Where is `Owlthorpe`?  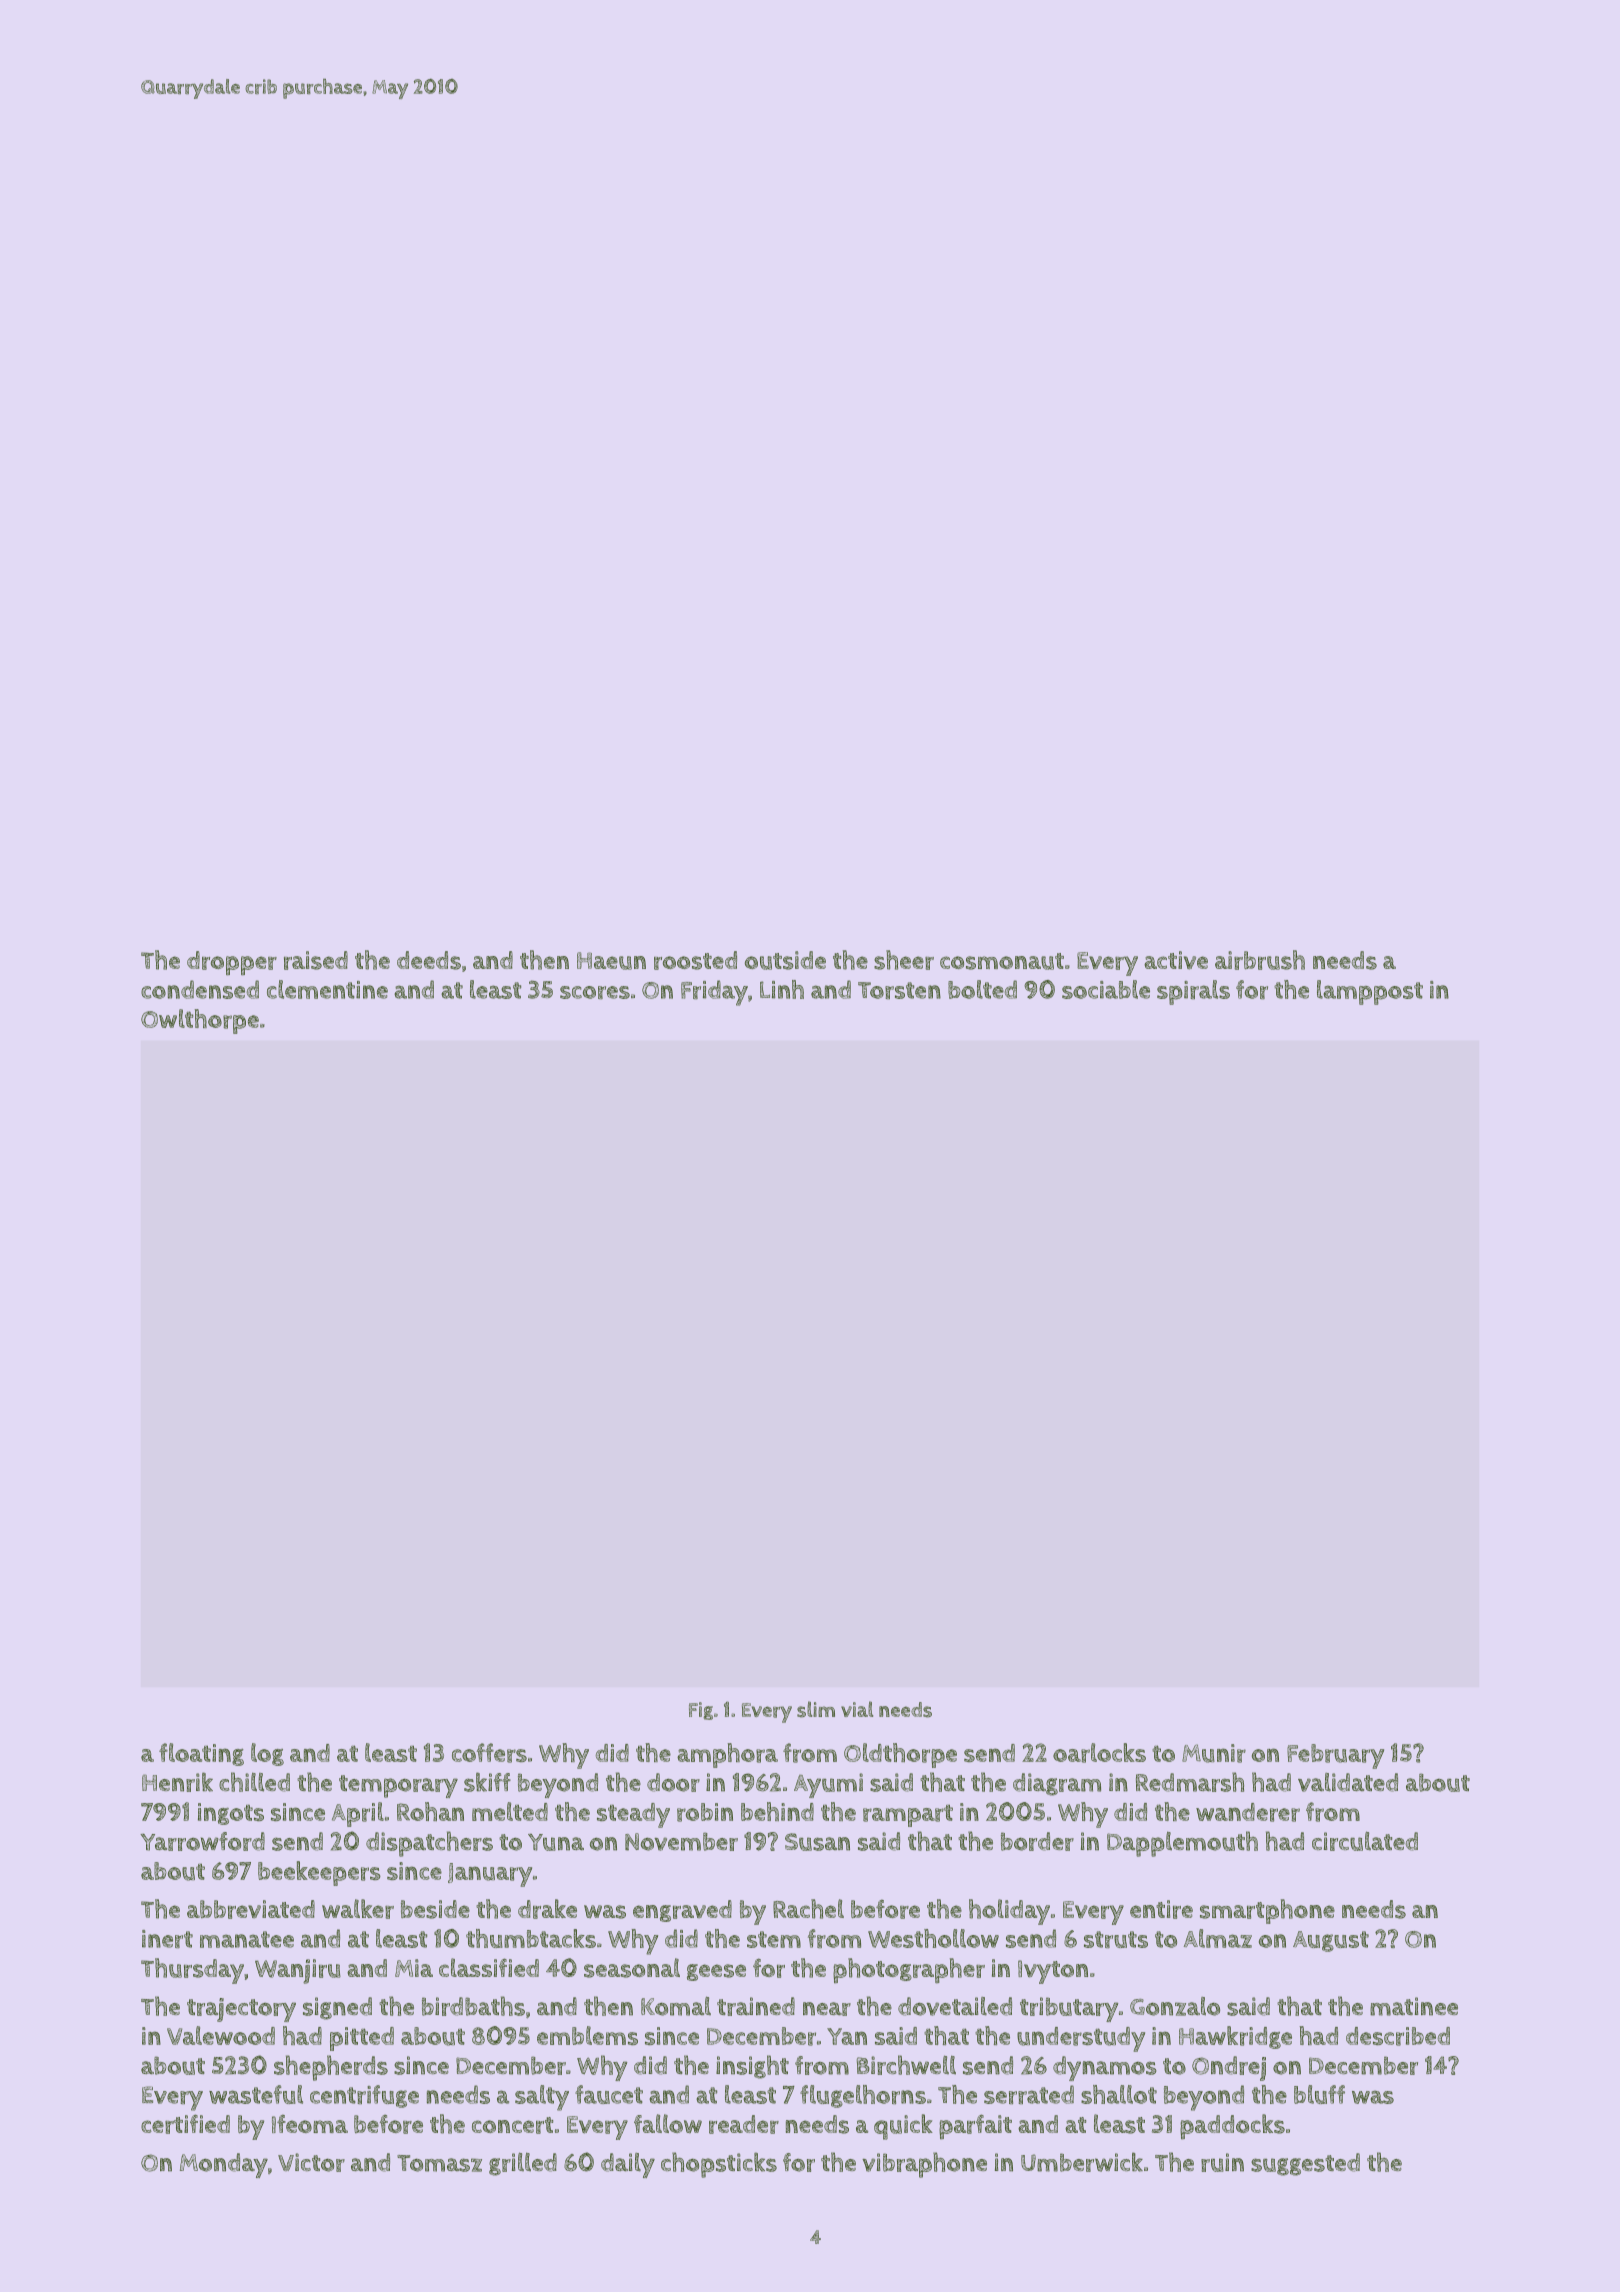
Owlthorpe is located at coordinates (200, 1021).
